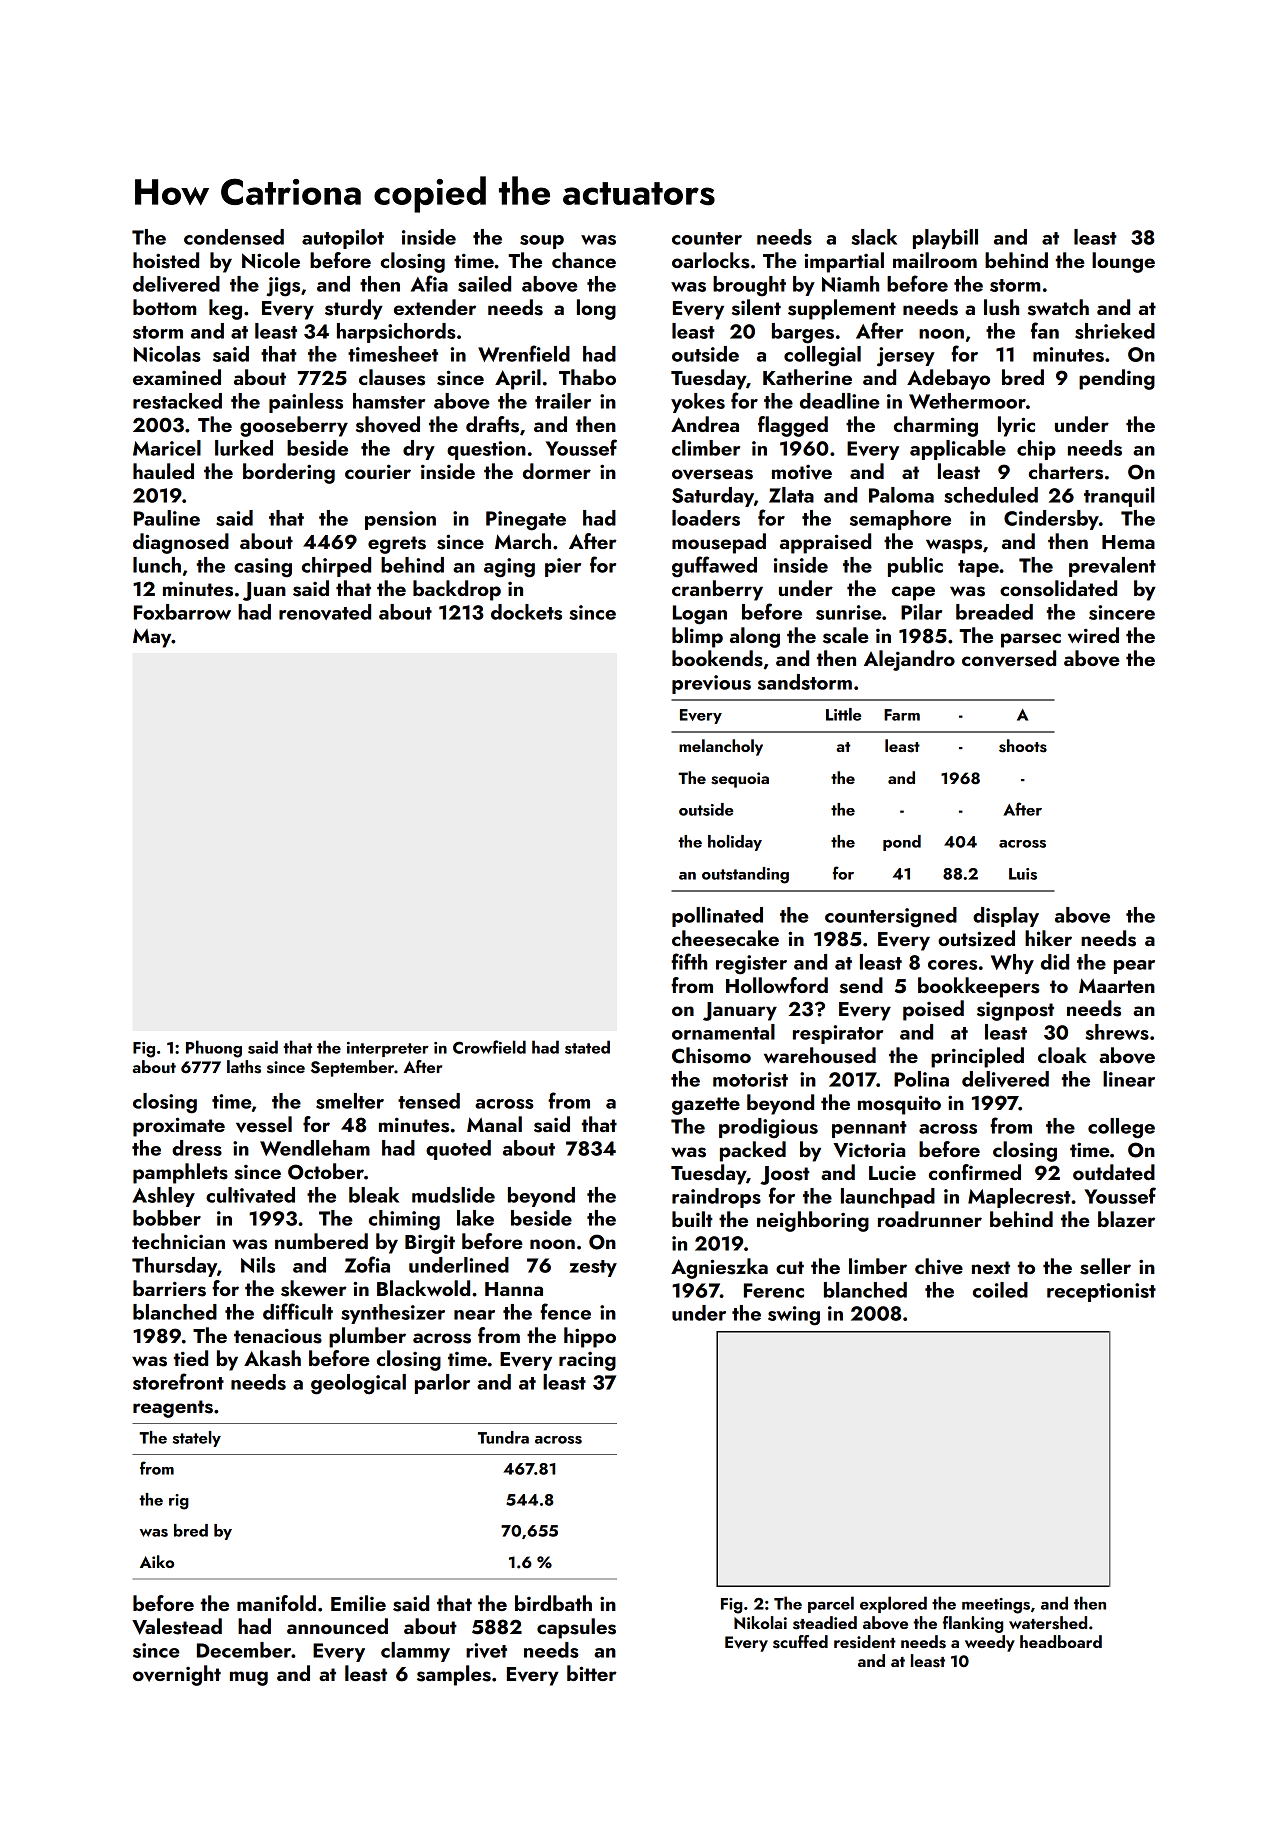  What do you see at coordinates (584, 260) in the screenshot?
I see `chance` at bounding box center [584, 260].
